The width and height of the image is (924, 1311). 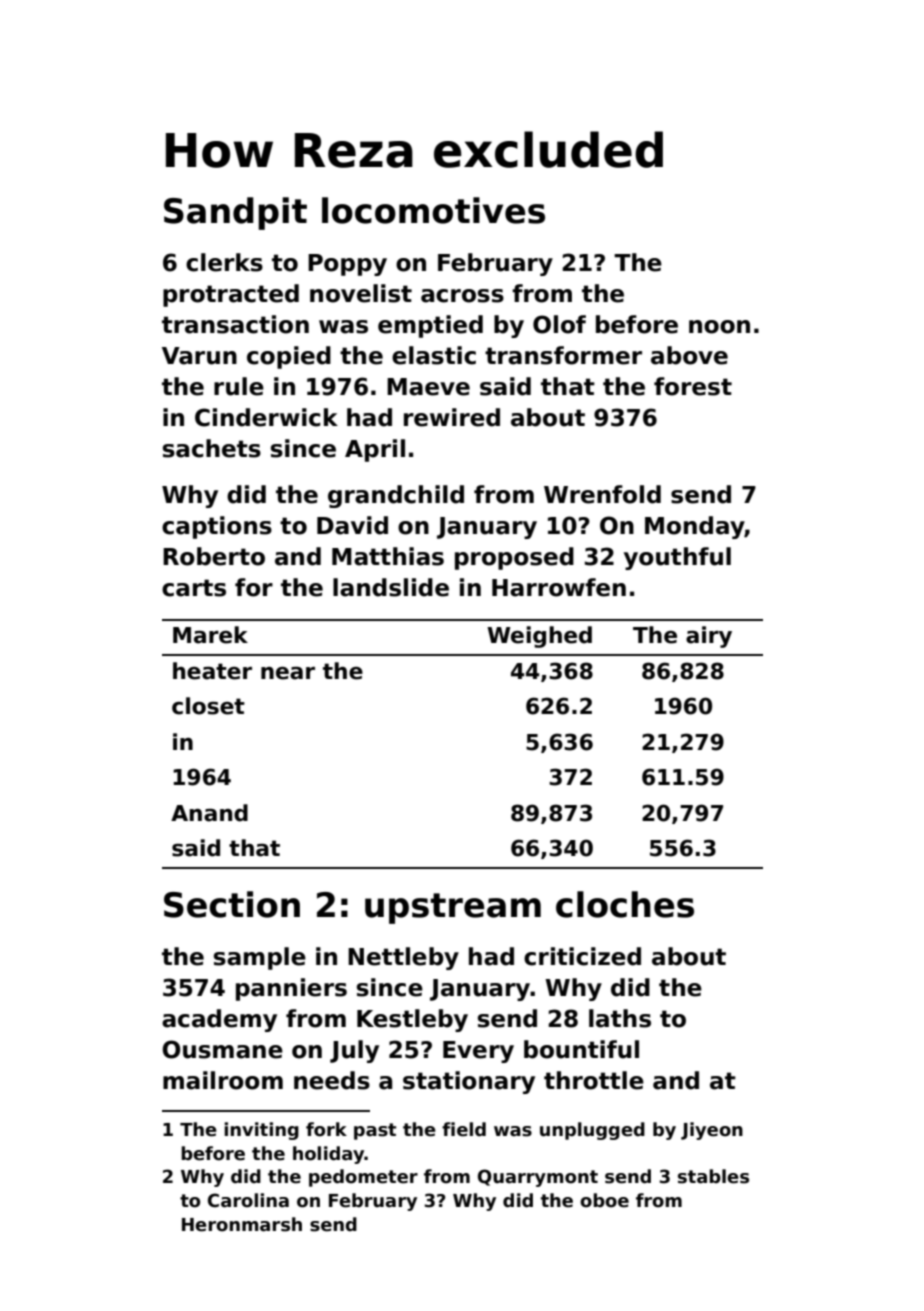 I want to click on cloches, so click(x=625, y=904).
